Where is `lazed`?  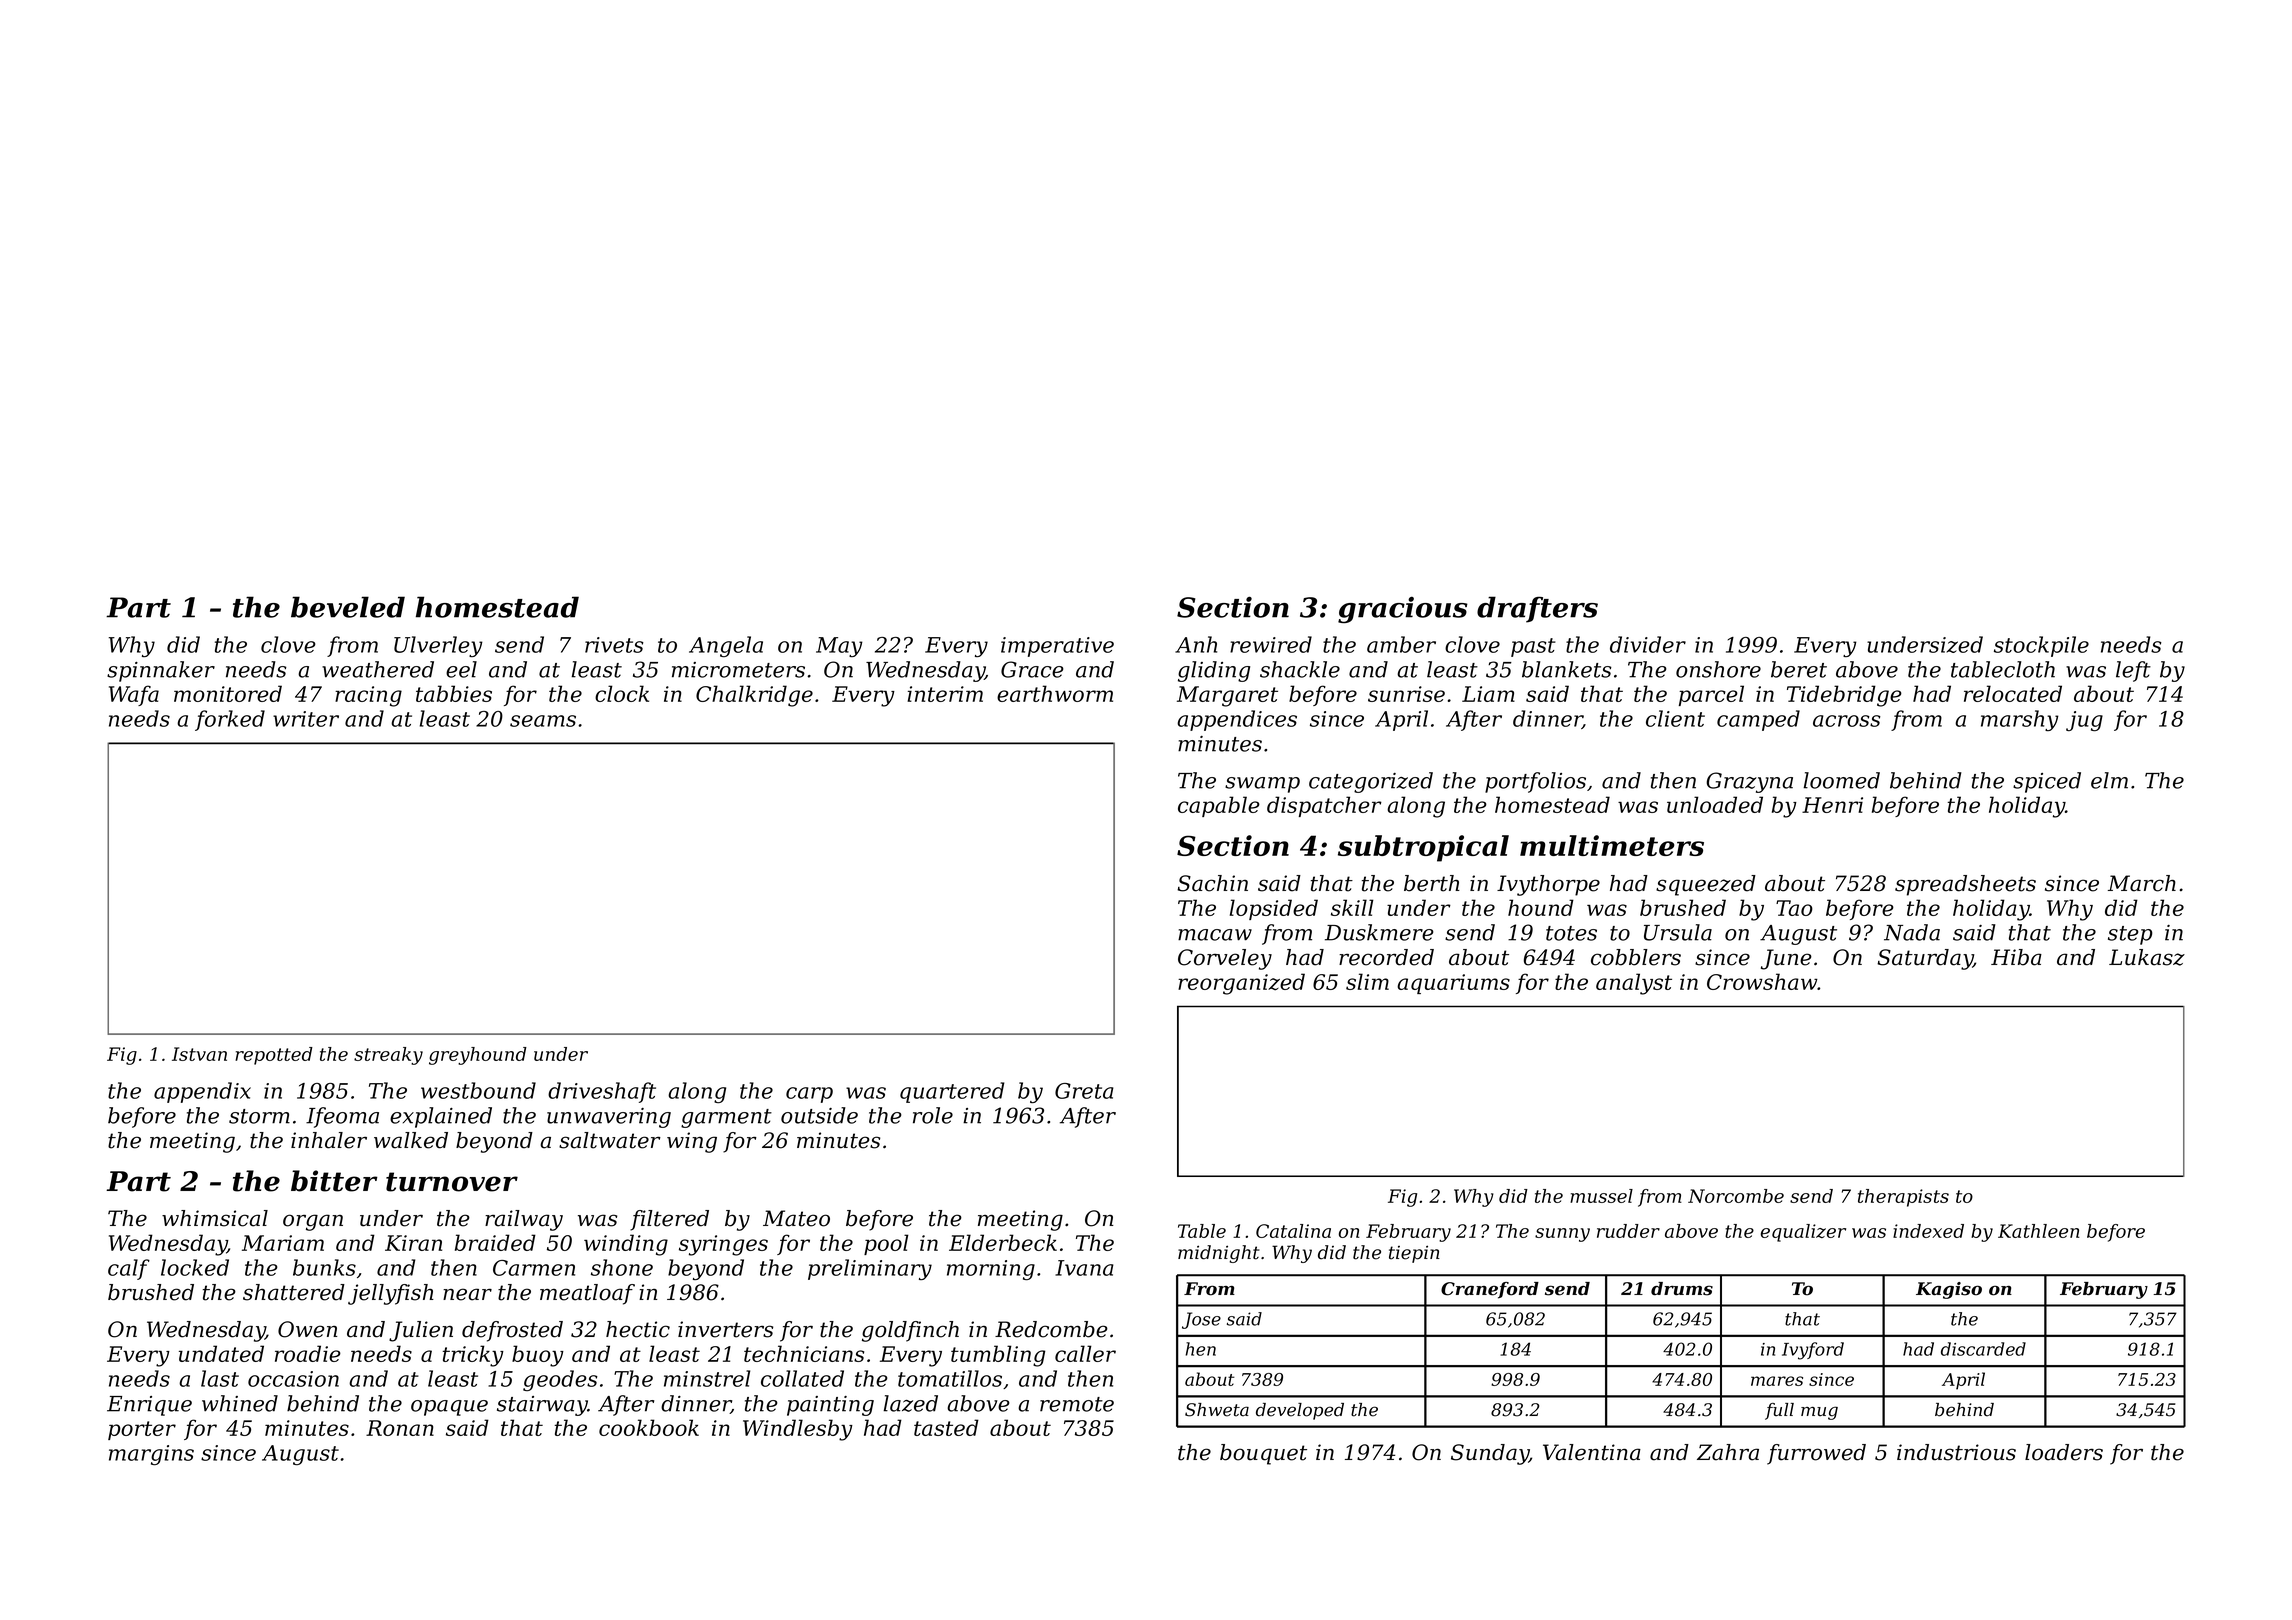
lazed is located at coordinates (910, 1403).
